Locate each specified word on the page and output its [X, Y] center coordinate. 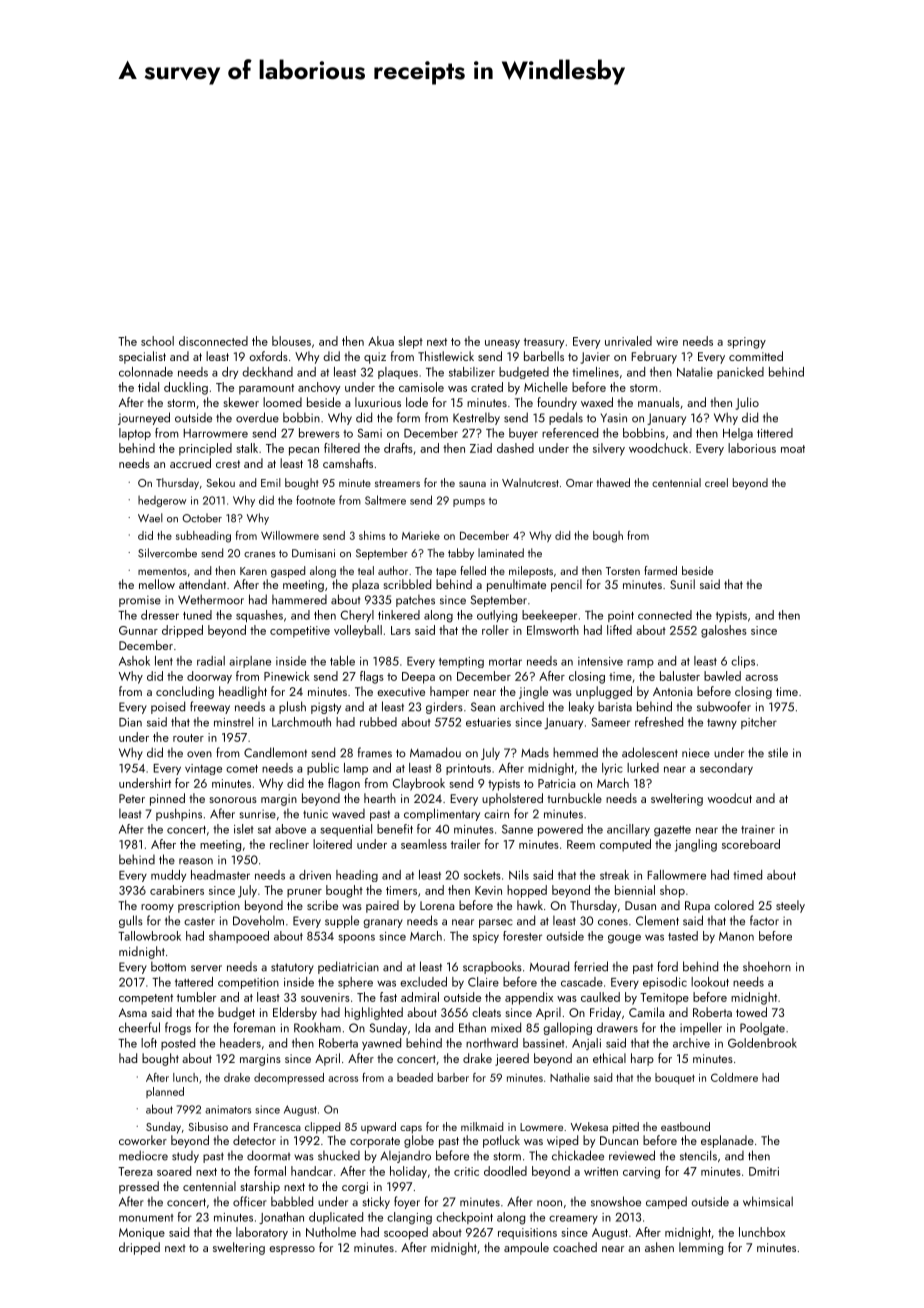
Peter [132, 798]
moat [793, 449]
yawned [381, 1044]
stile [778, 752]
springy [746, 343]
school [157, 341]
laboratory [262, 1233]
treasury [544, 343]
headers [240, 1043]
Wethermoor [211, 599]
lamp [356, 769]
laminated [501, 553]
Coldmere [734, 1077]
